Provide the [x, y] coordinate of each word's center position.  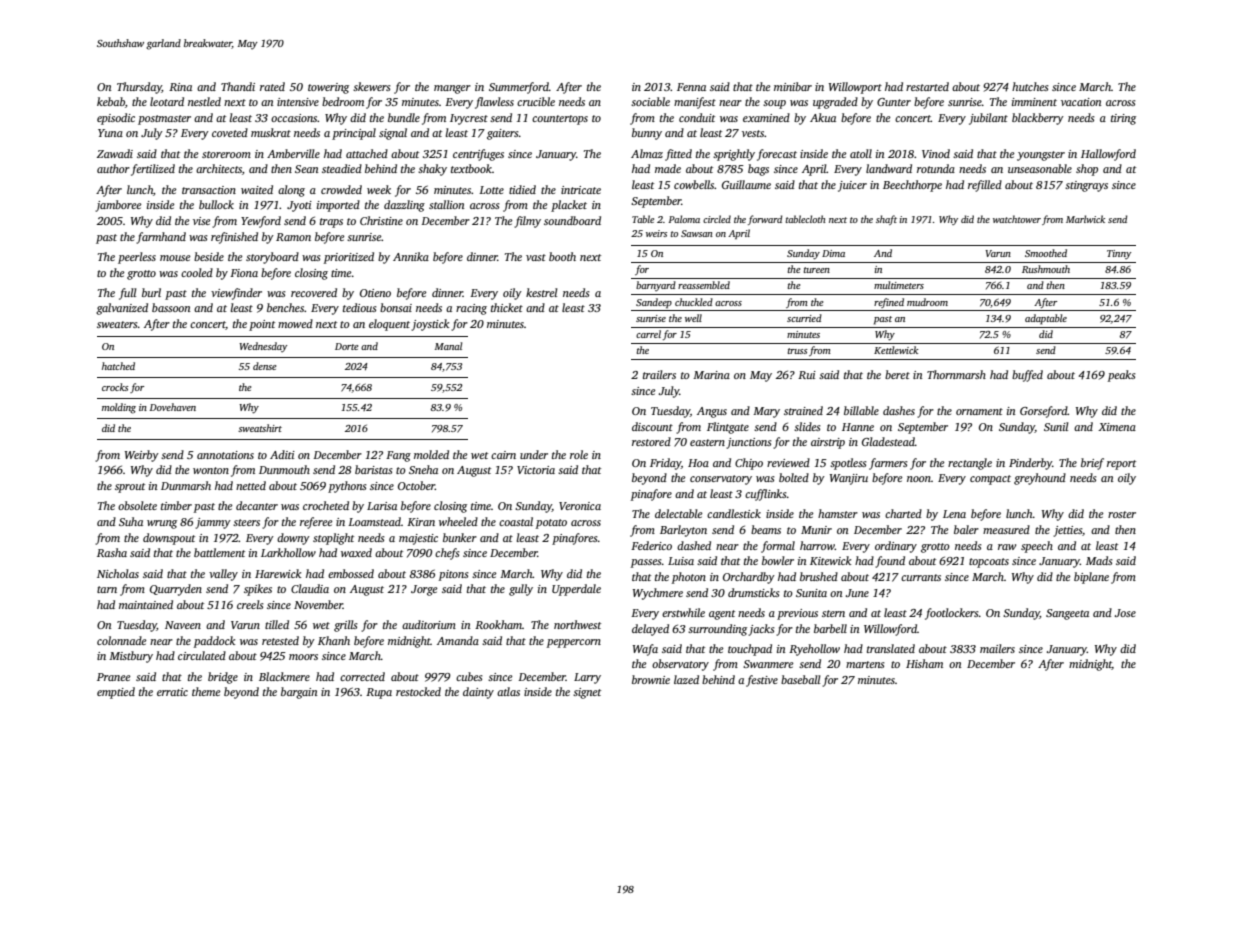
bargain [299, 693]
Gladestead [888, 441]
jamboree [118, 206]
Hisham [924, 663]
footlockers [952, 614]
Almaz [647, 153]
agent [722, 615]
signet [587, 693]
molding [119, 408]
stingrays [1086, 186]
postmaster [164, 120]
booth [562, 256]
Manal [448, 346]
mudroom [927, 302]
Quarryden [176, 590]
